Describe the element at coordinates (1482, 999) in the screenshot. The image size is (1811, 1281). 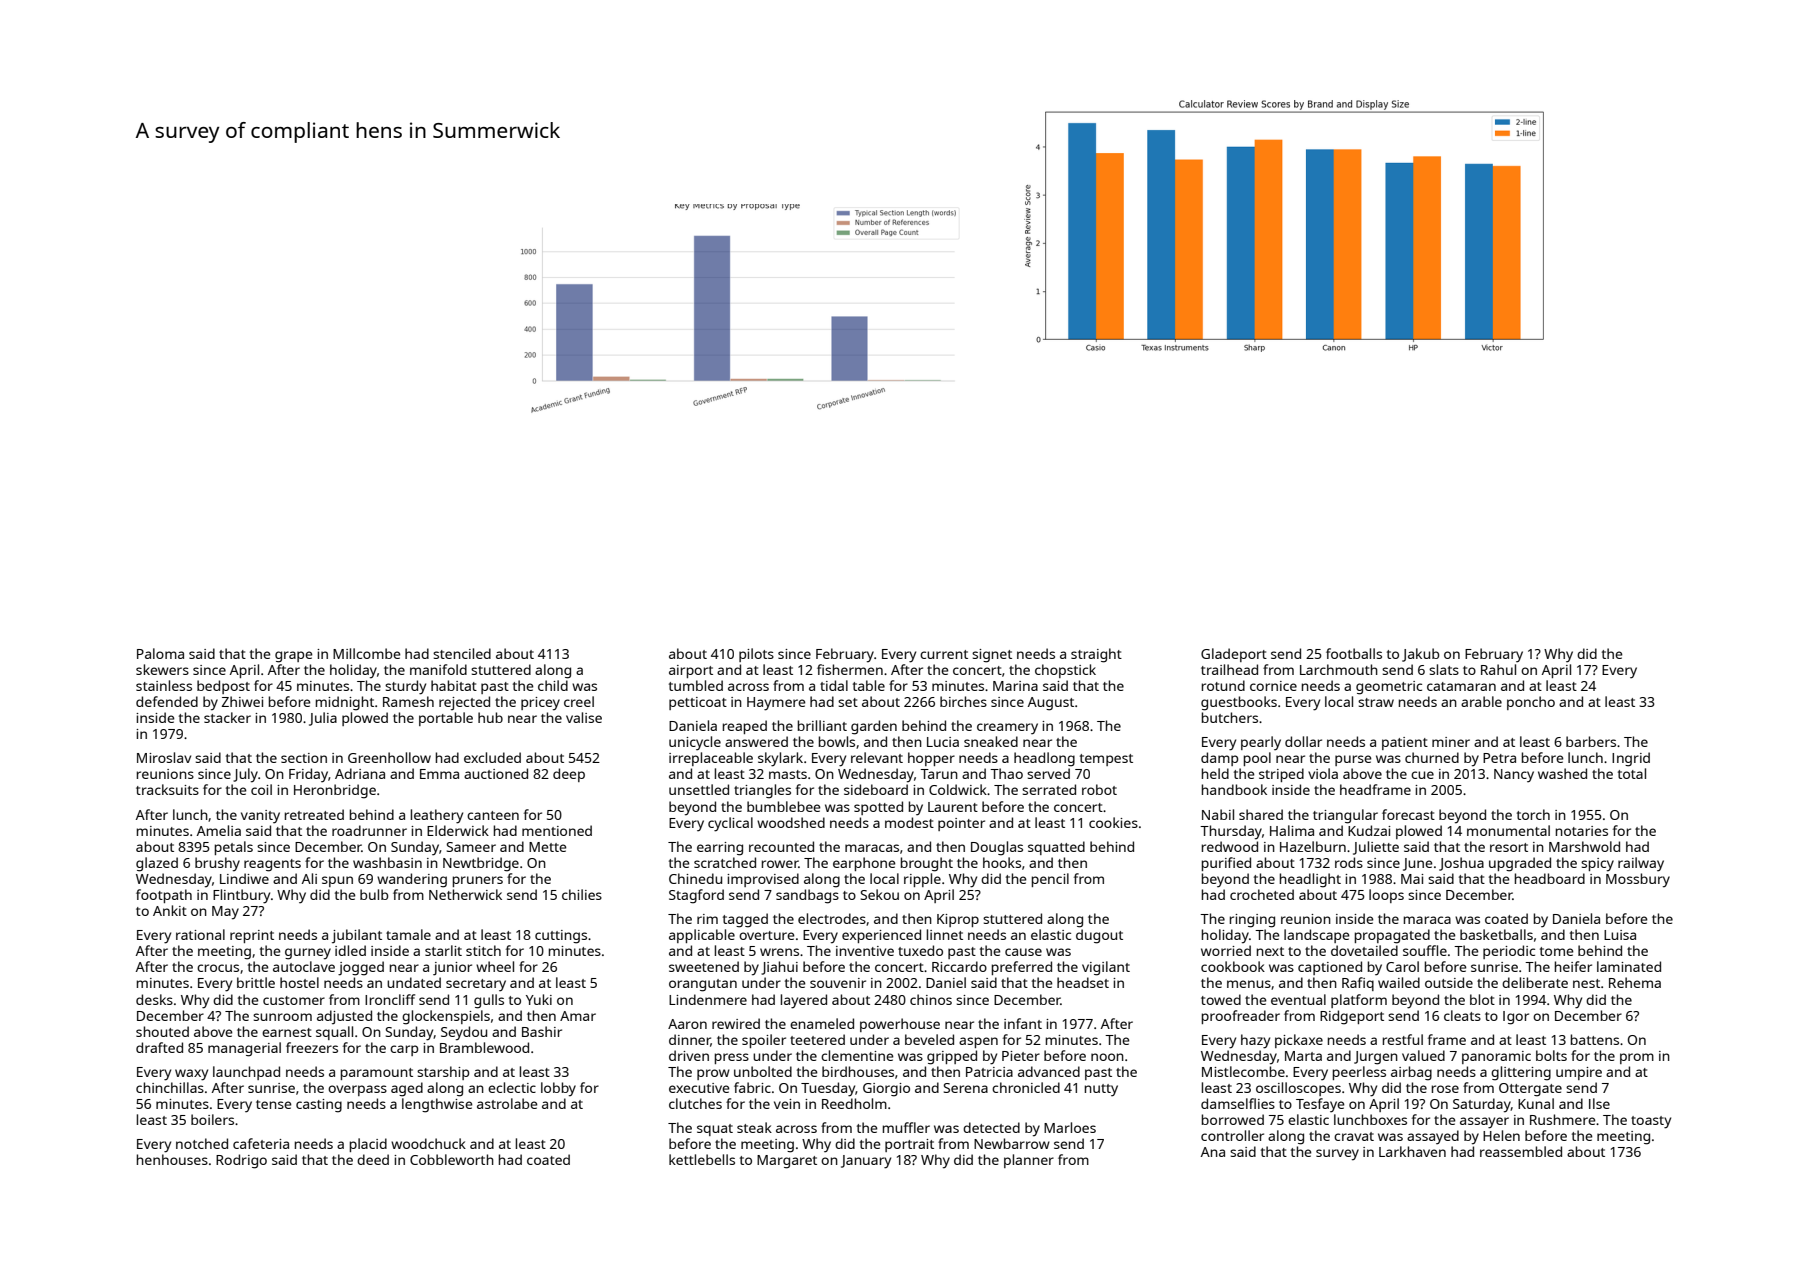
I see `blot` at that location.
